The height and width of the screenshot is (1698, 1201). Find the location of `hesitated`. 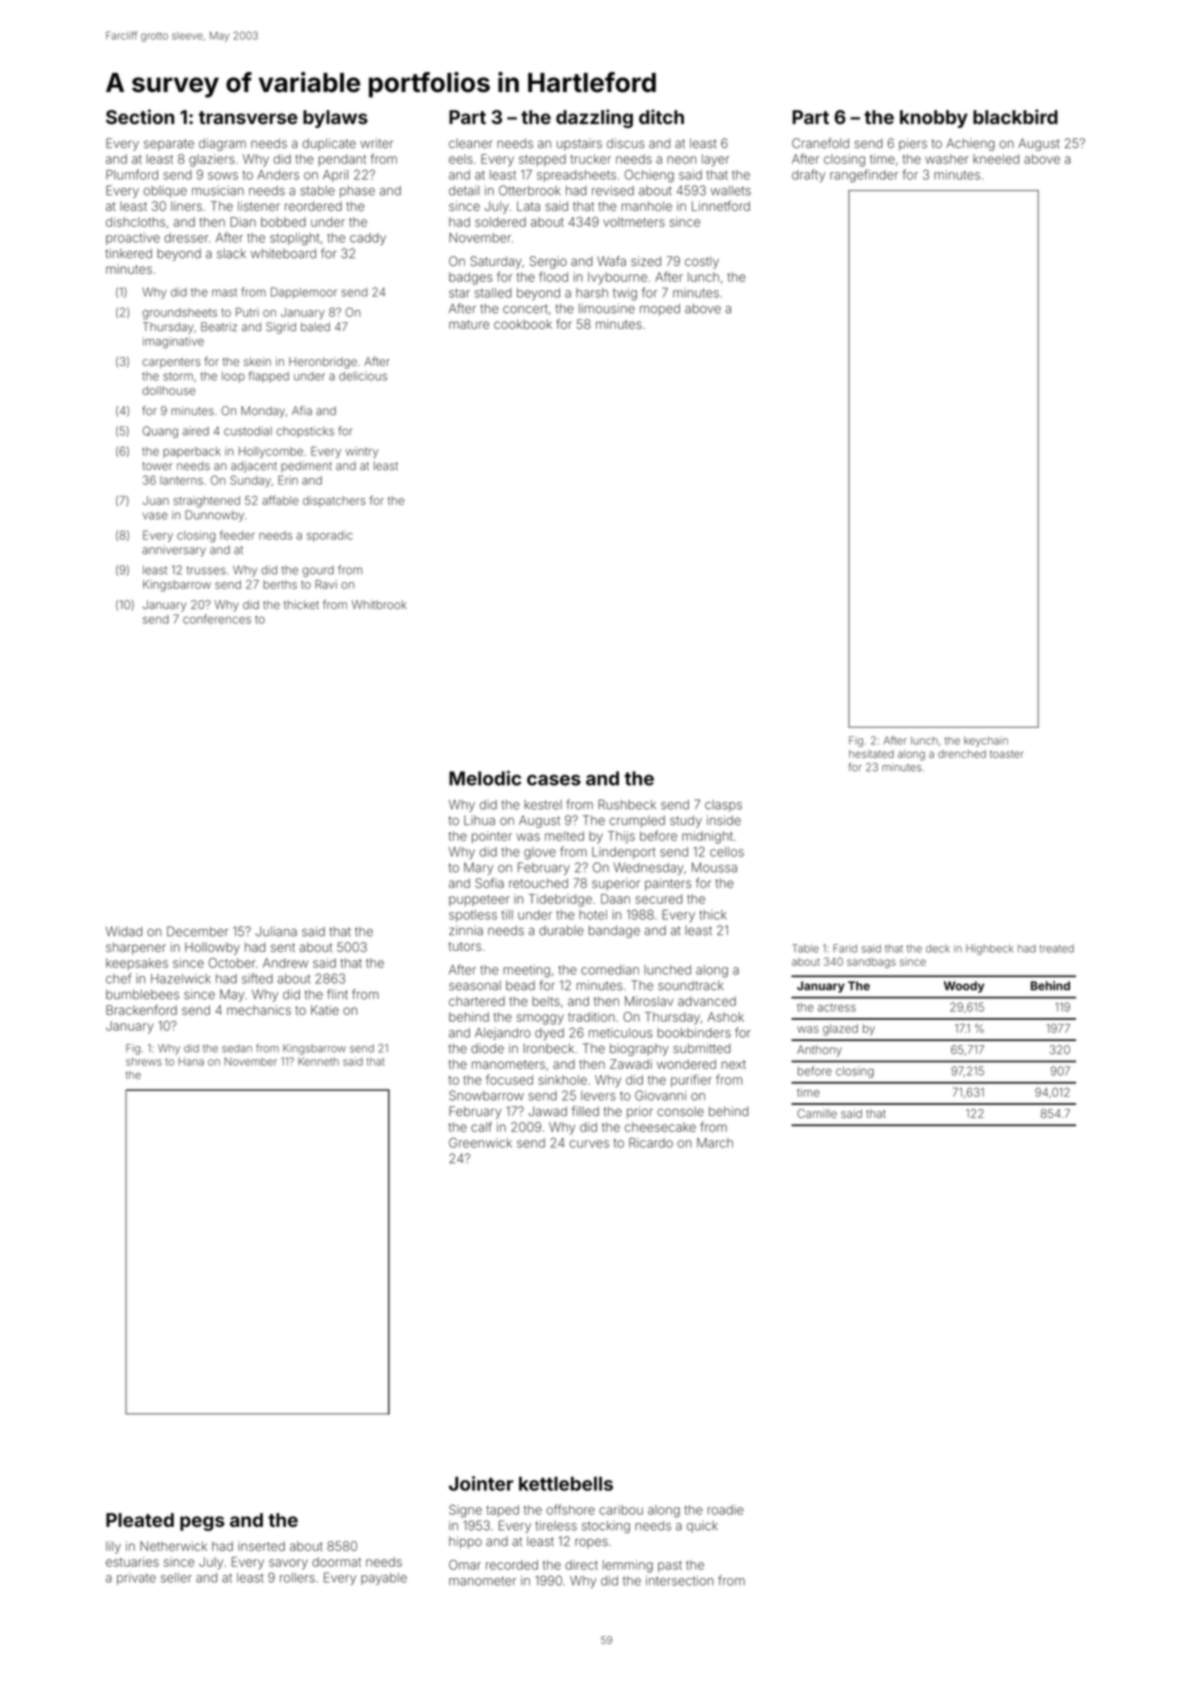

hesitated is located at coordinates (871, 754).
